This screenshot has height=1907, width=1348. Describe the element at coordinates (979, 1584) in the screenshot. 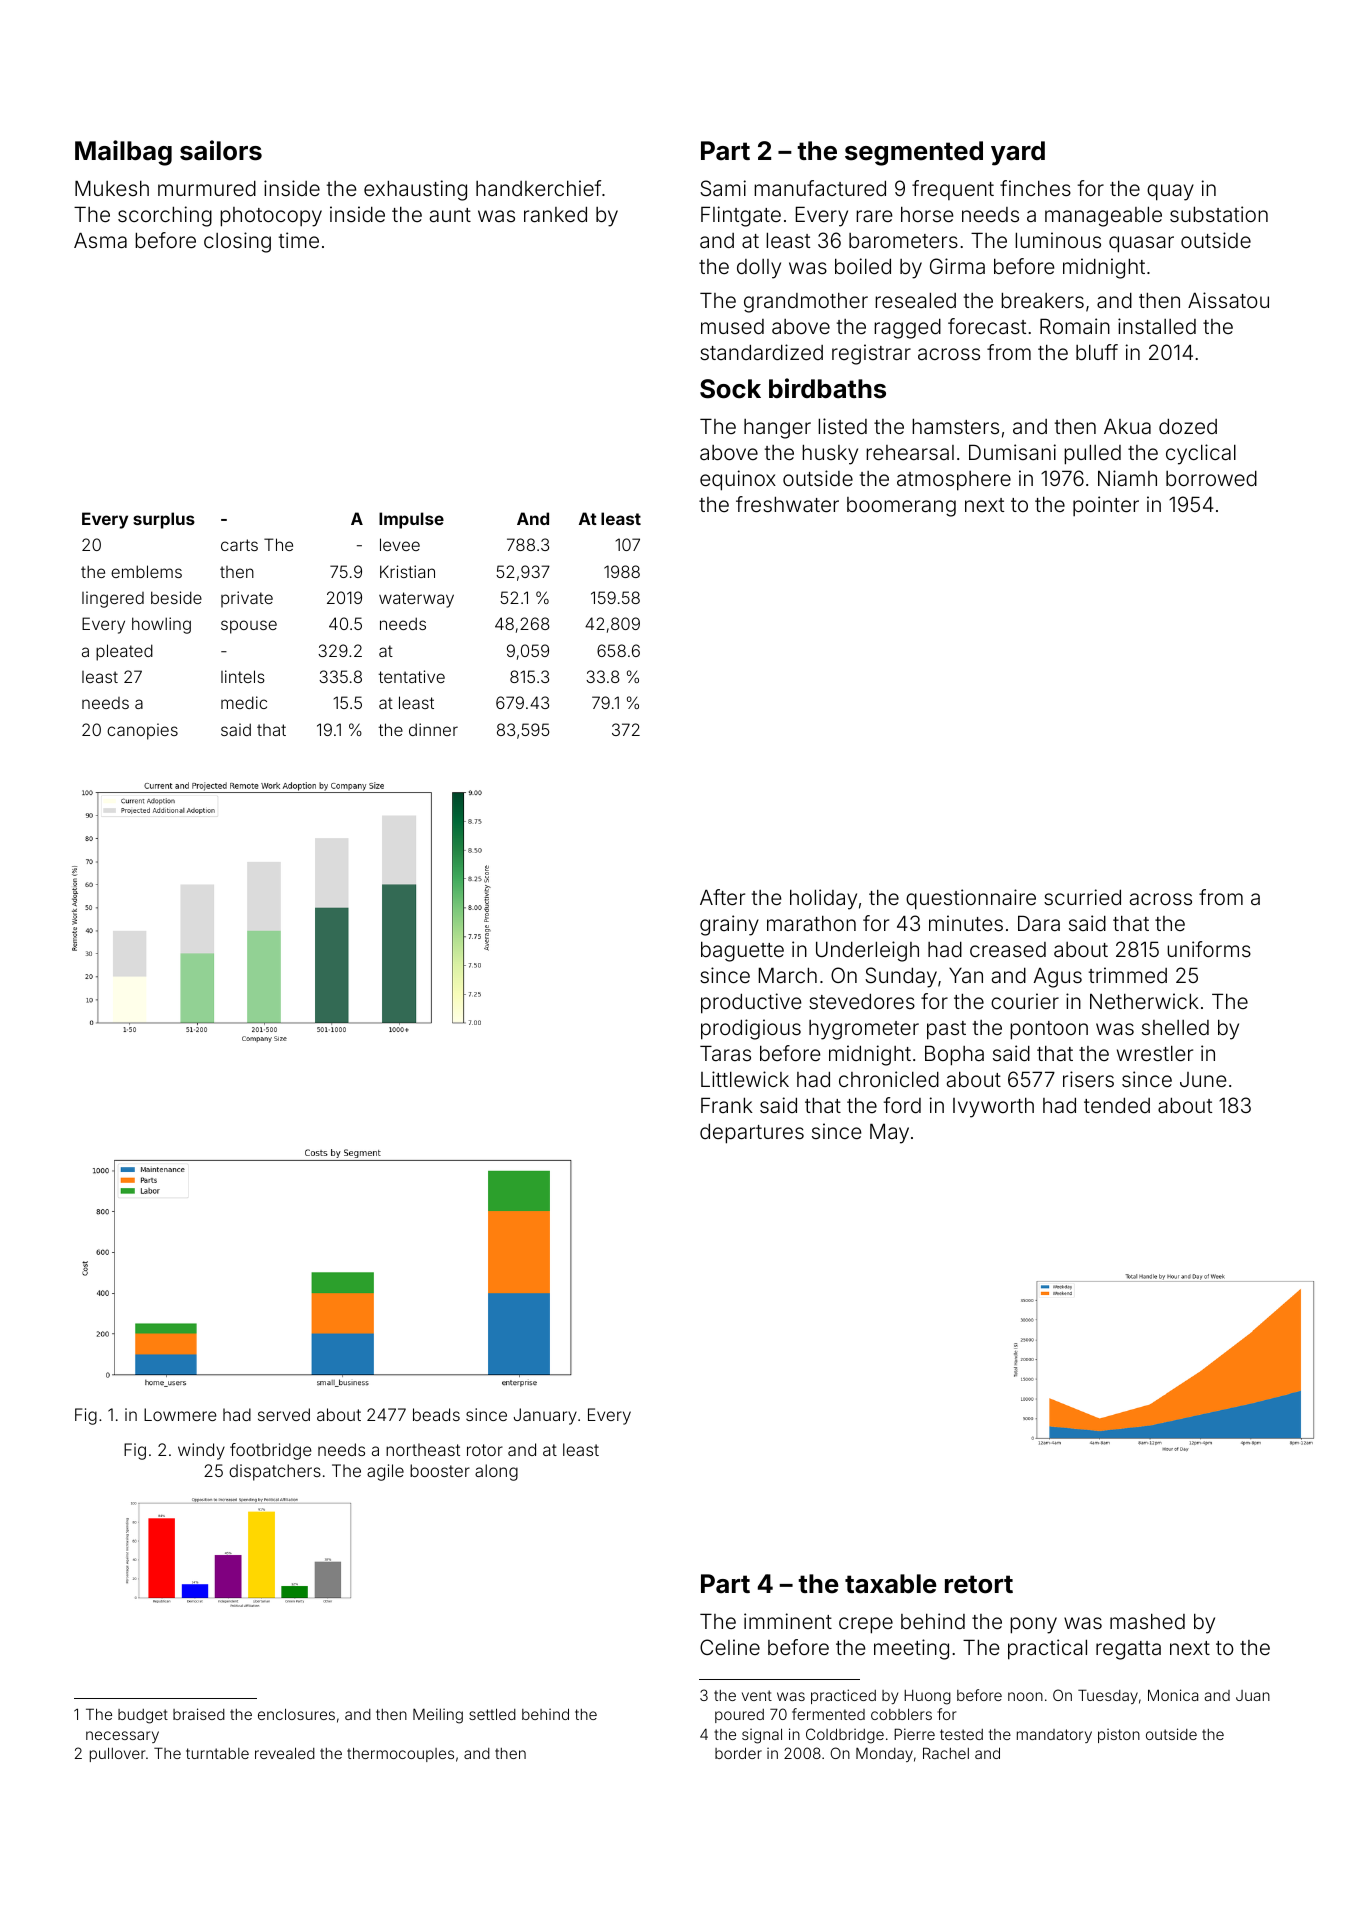

I see `retort` at that location.
